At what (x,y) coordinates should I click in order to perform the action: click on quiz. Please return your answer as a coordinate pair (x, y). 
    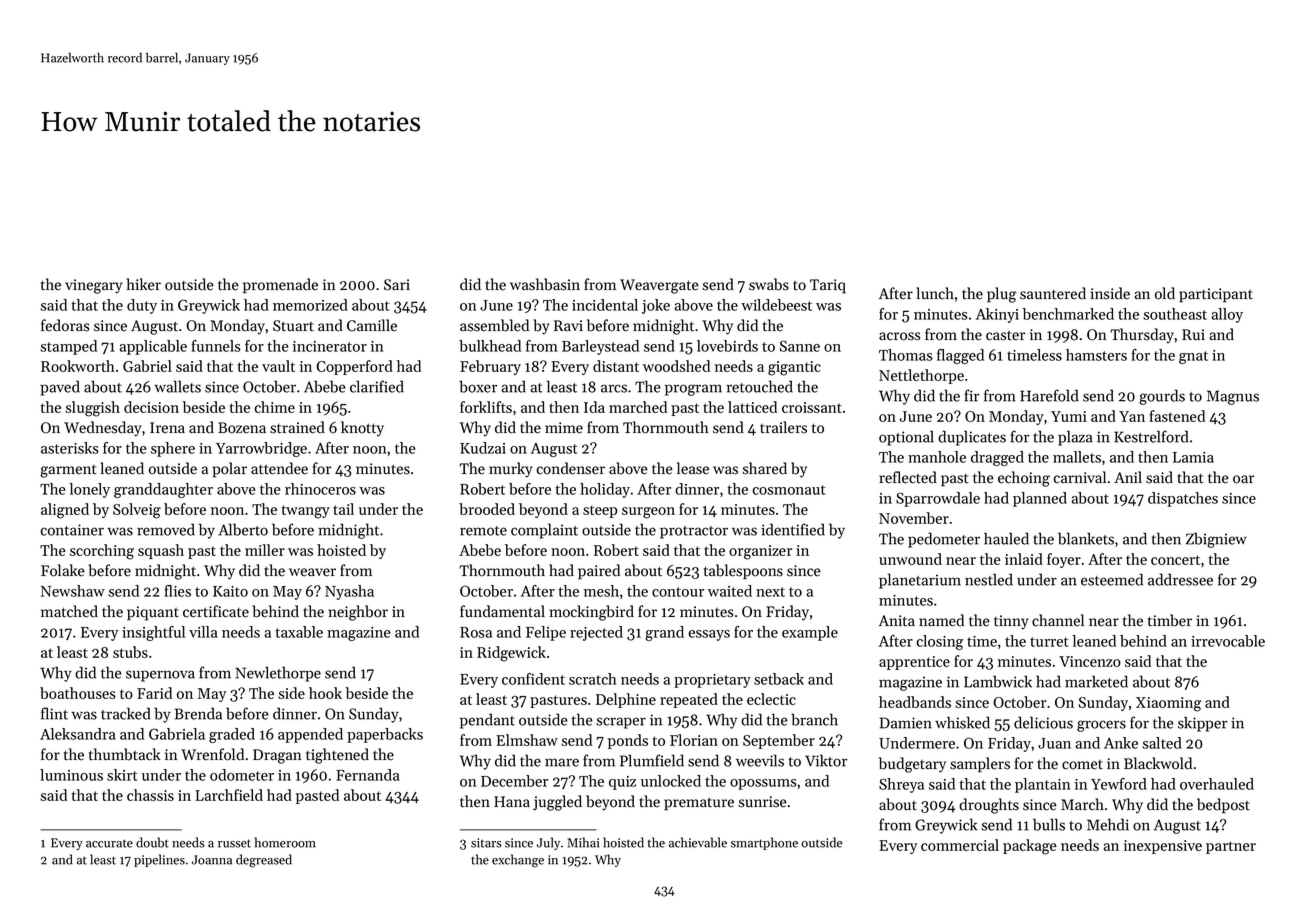
    Looking at the image, I should click on (622, 783).
